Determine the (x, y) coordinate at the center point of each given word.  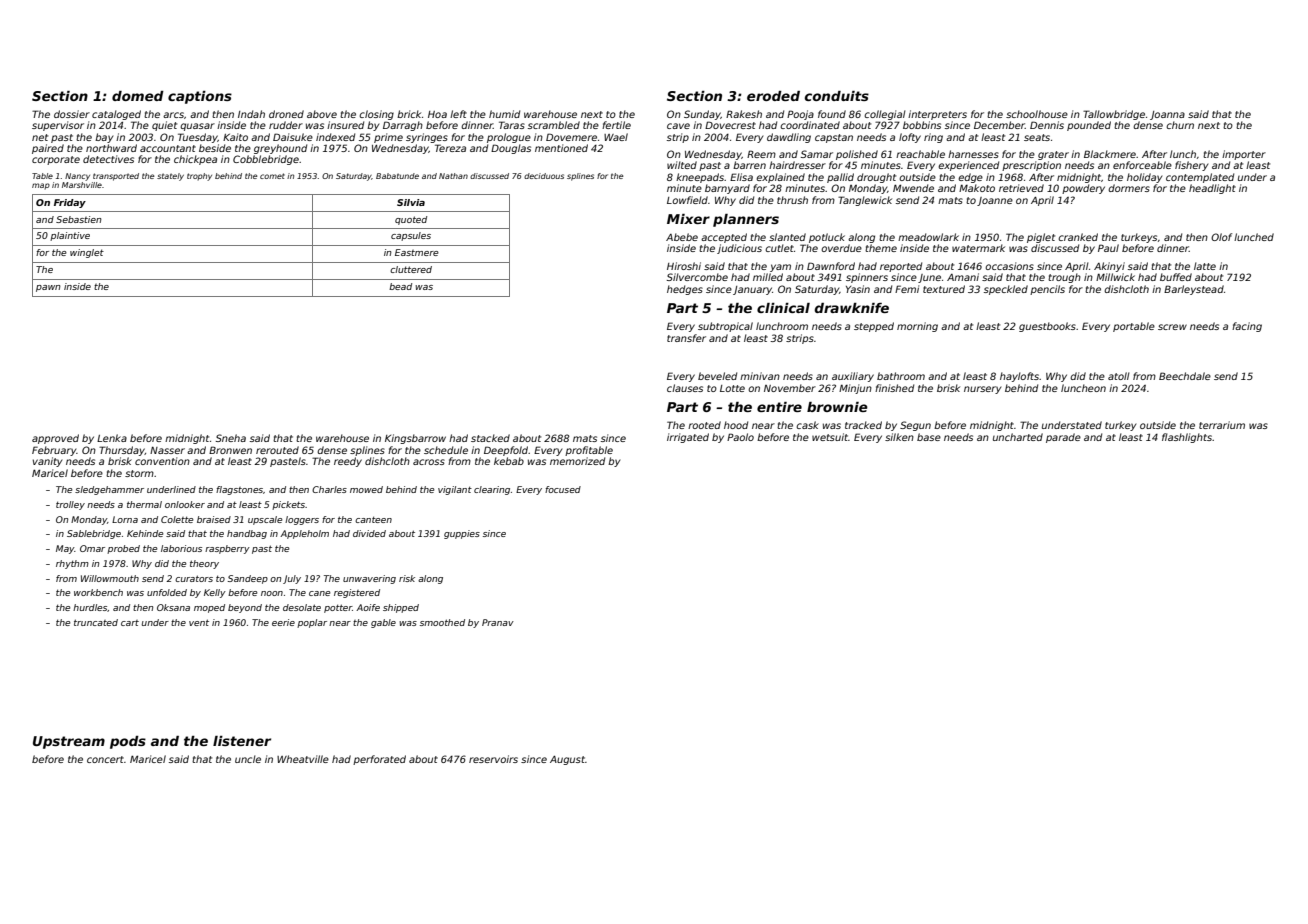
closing (376, 115)
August (567, 760)
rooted (704, 425)
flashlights (1187, 438)
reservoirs (493, 759)
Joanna (1167, 115)
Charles (329, 489)
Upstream (69, 742)
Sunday (702, 115)
